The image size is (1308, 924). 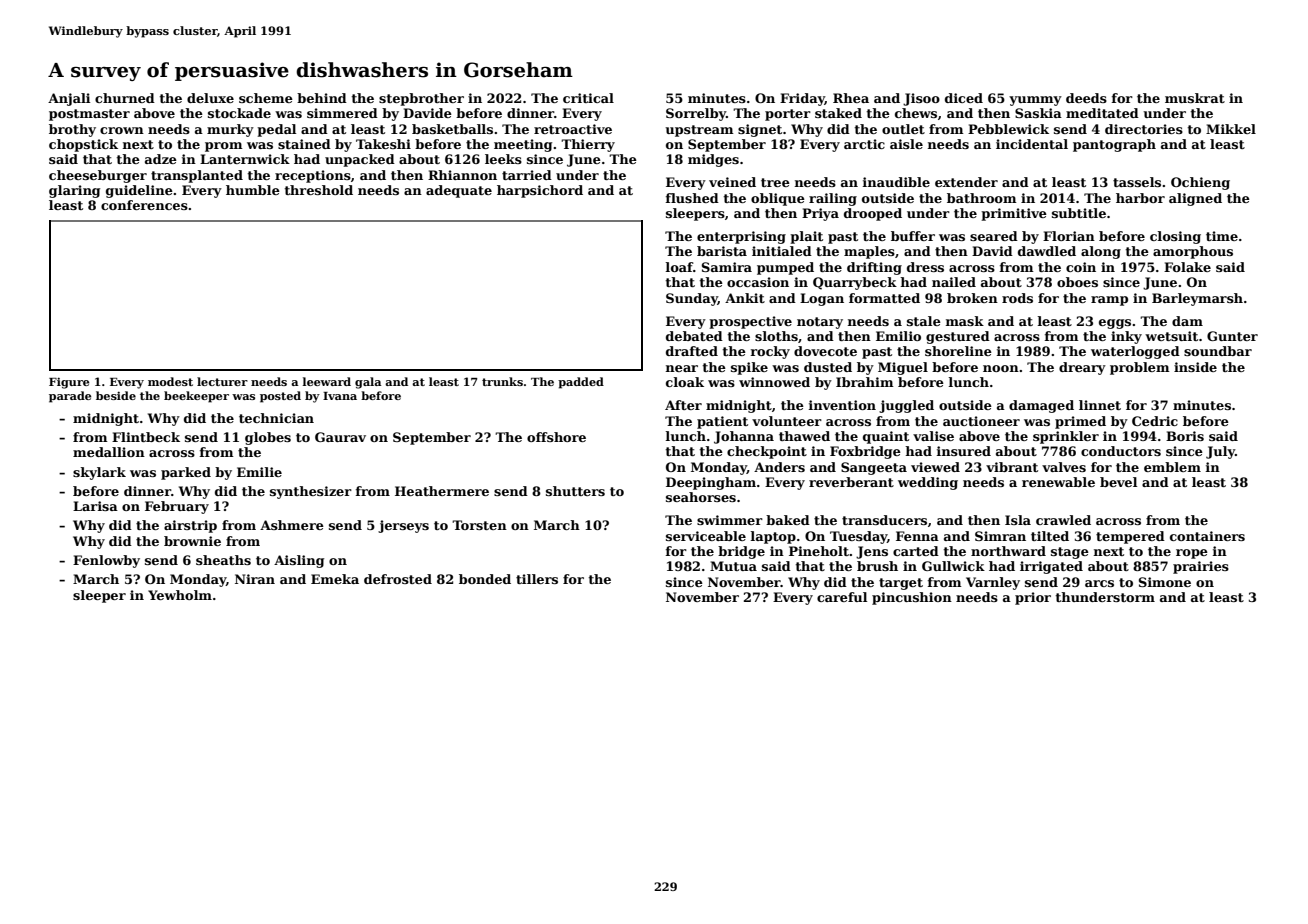 What do you see at coordinates (1118, 482) in the screenshot?
I see `bevel` at bounding box center [1118, 482].
